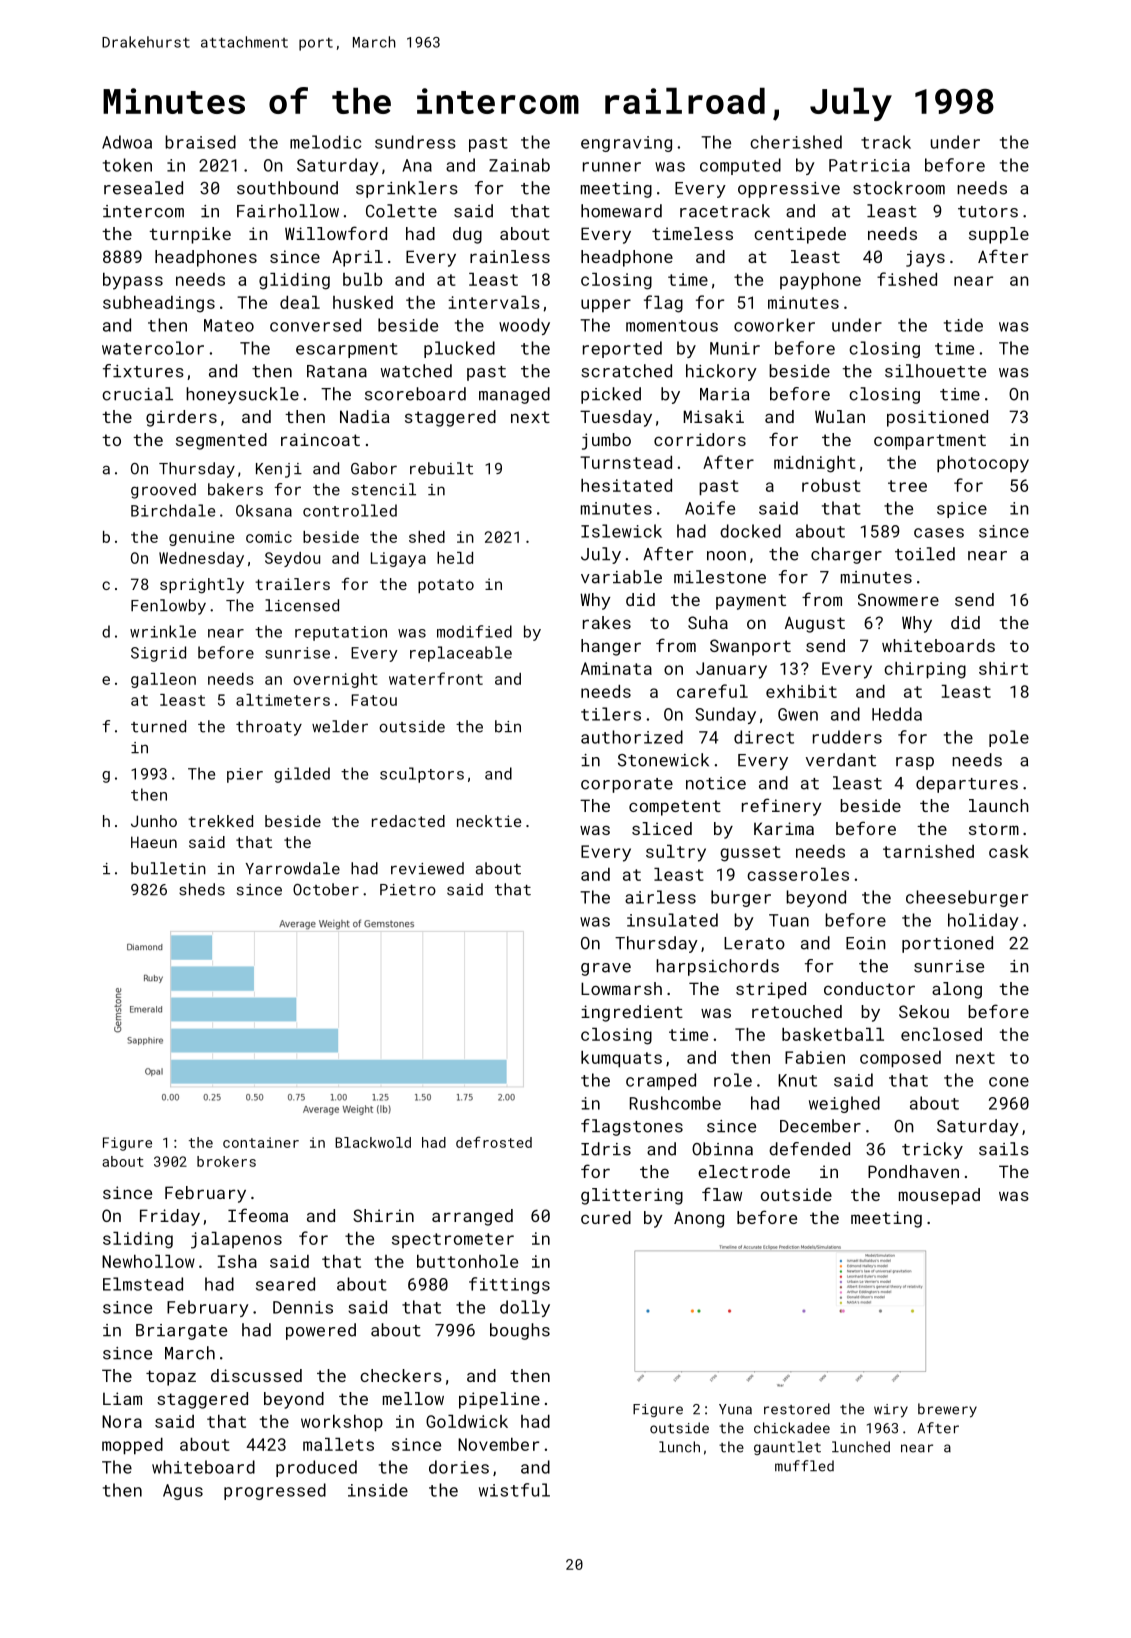 This screenshot has width=1131, height=1638. Describe the element at coordinates (510, 256) in the screenshot. I see `rainless` at that location.
